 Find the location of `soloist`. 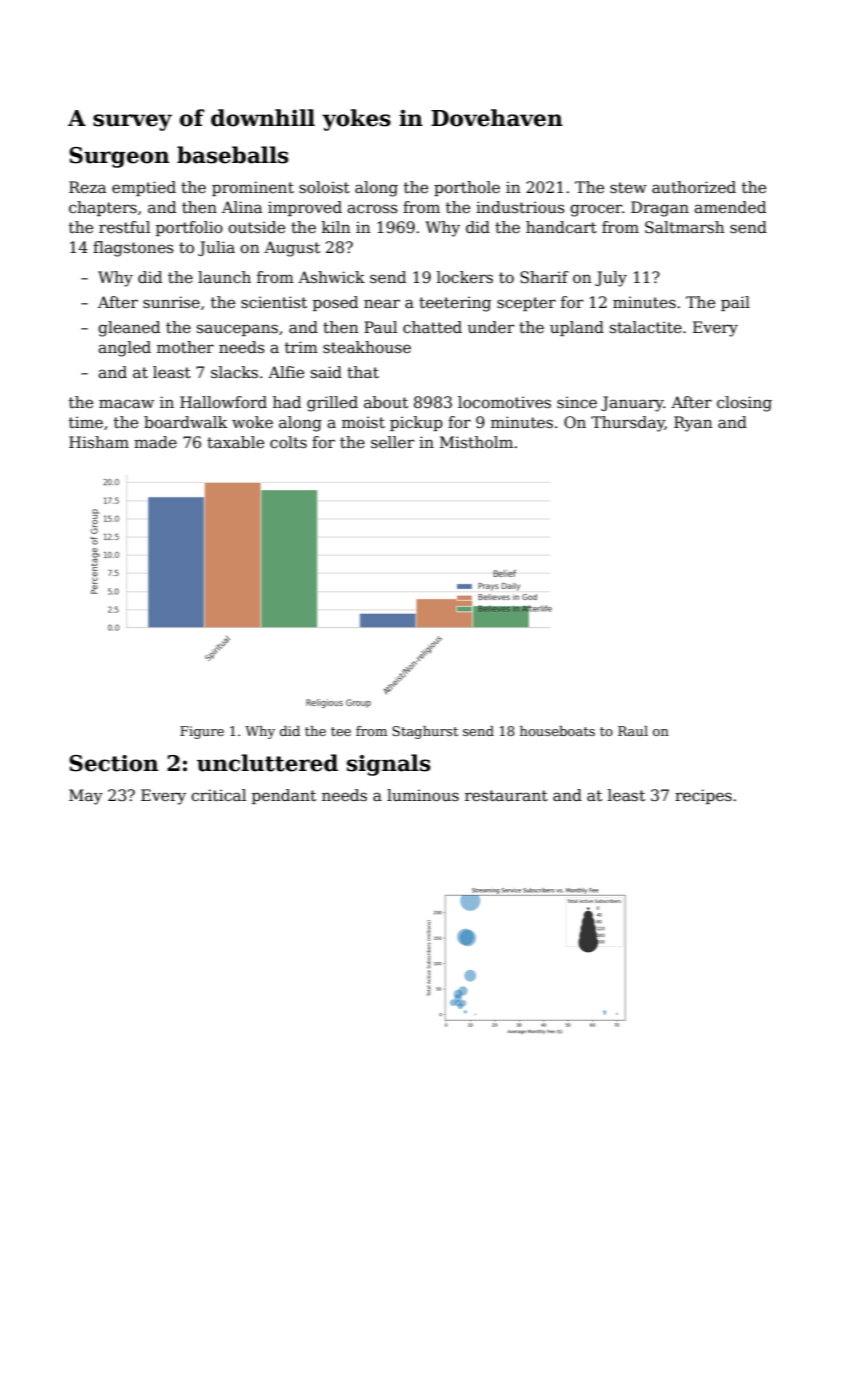

soloist is located at coordinates (324, 187).
